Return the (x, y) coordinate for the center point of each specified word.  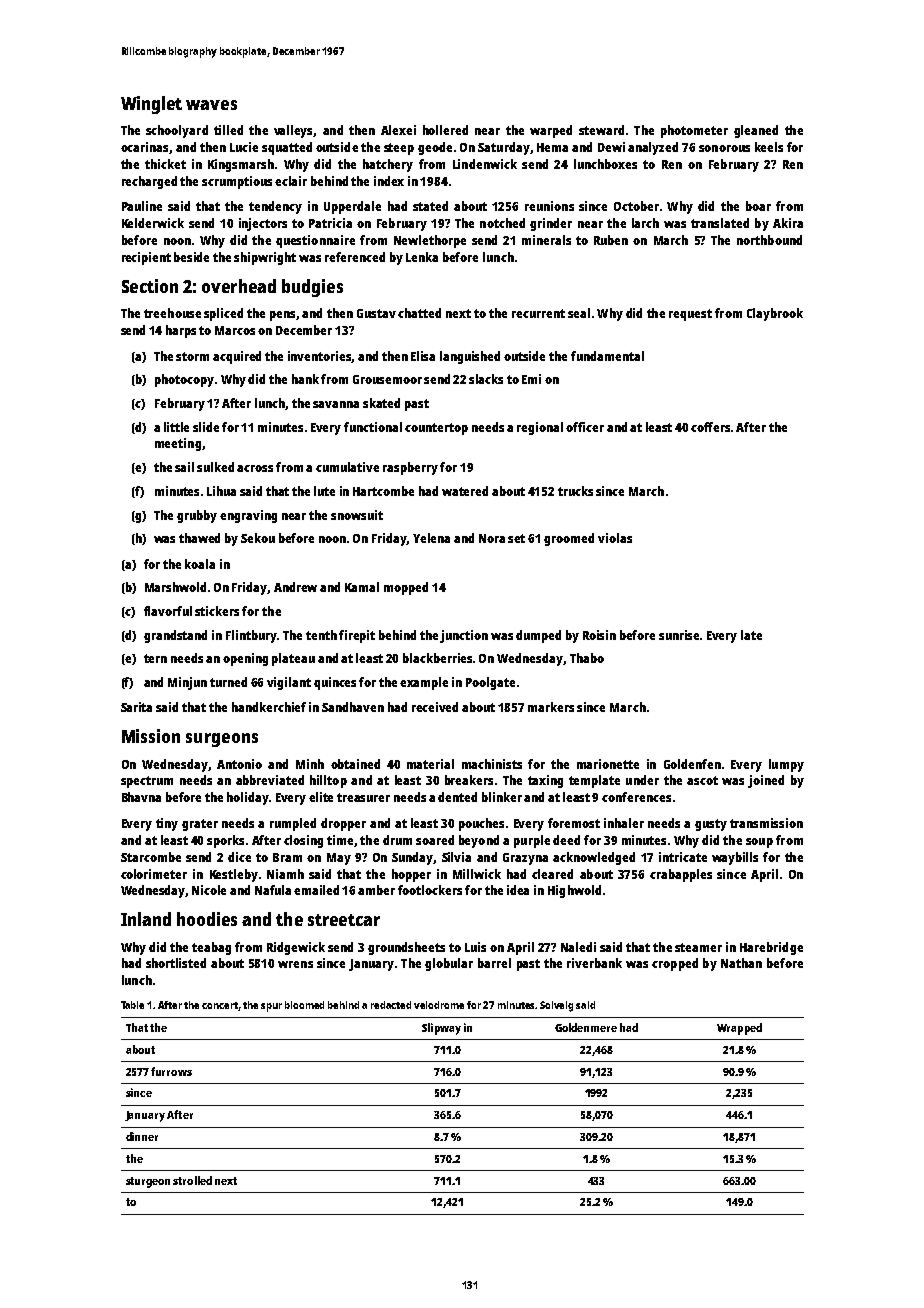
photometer (694, 131)
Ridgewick (296, 948)
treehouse (172, 313)
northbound (769, 240)
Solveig (556, 1006)
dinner (142, 1136)
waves (211, 105)
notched (502, 223)
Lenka (422, 257)
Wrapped (739, 1029)
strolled (192, 1180)
